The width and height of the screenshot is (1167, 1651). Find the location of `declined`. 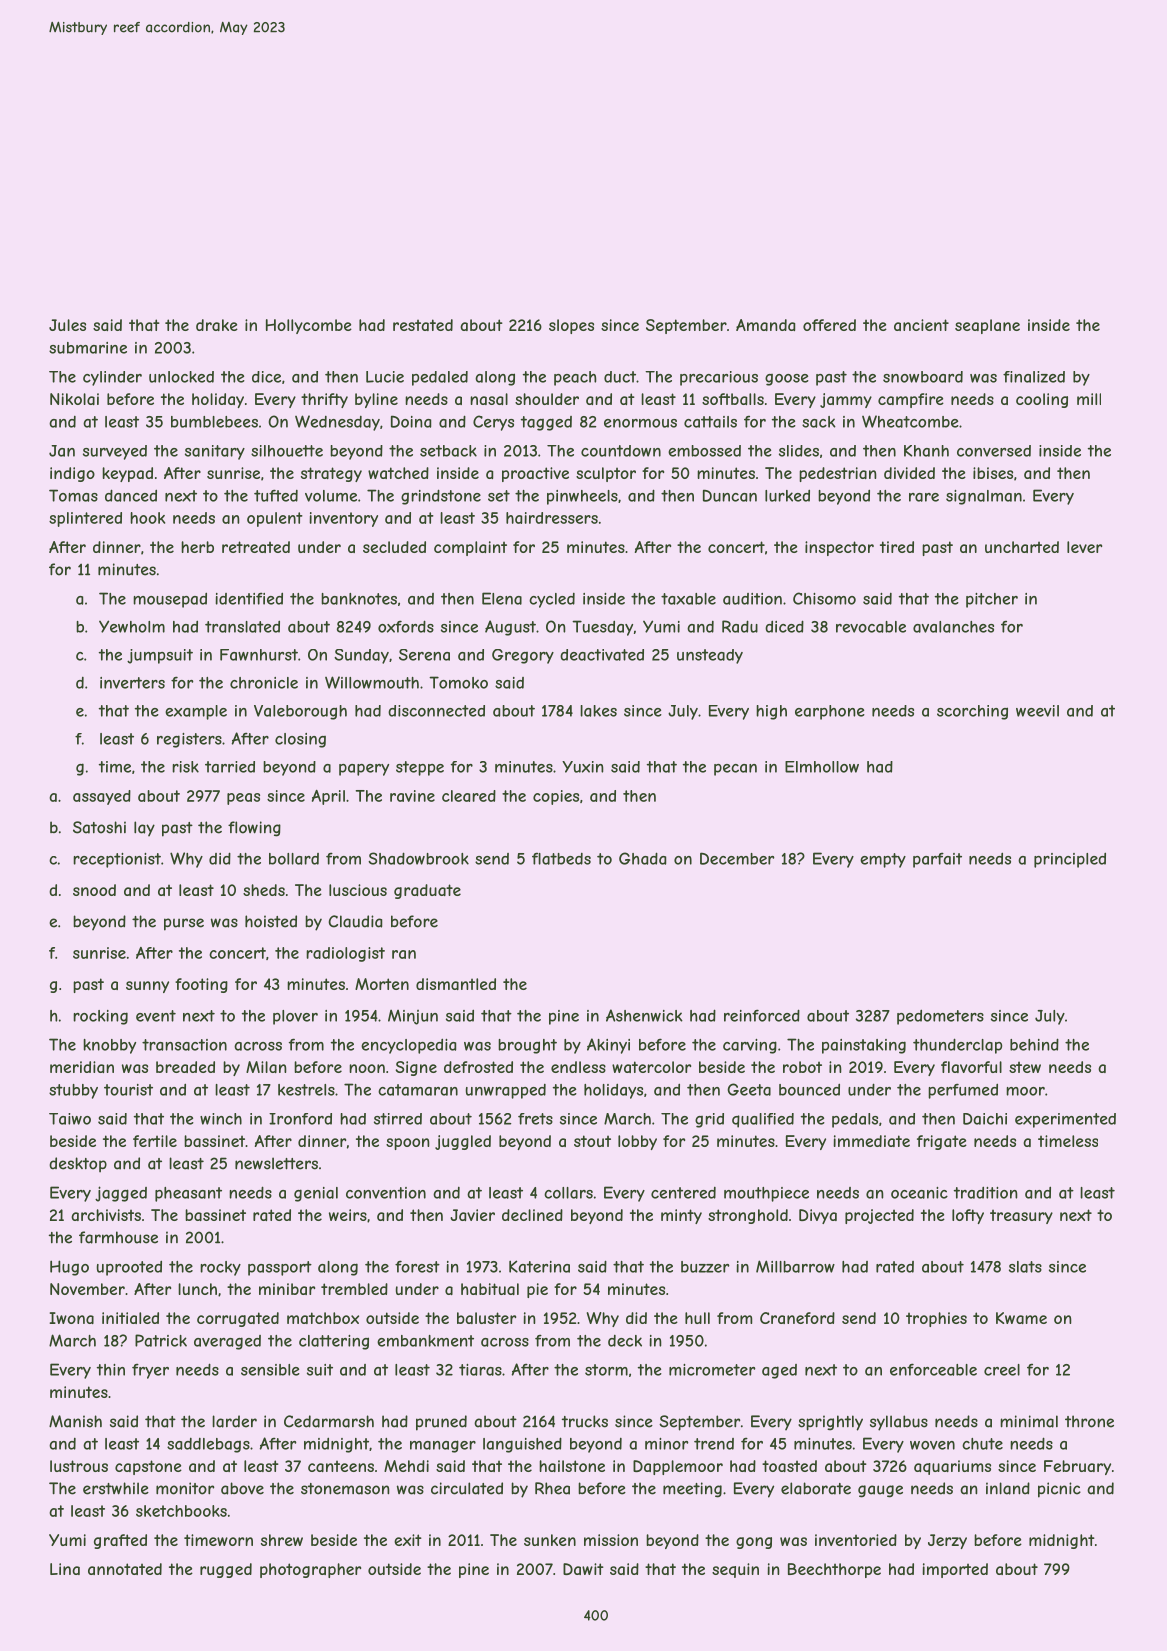

declined is located at coordinates (532, 1215).
